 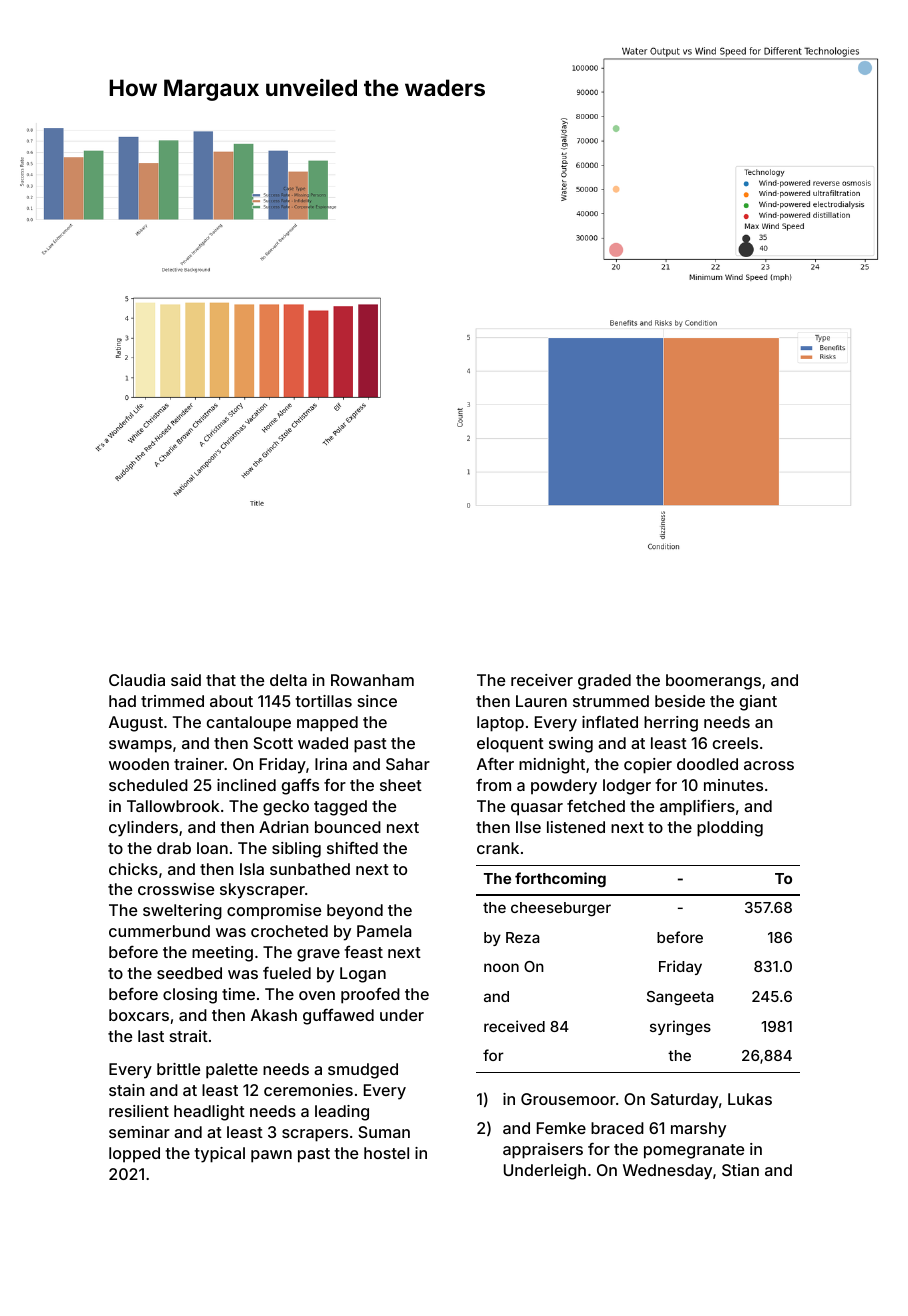 I want to click on since, so click(x=377, y=701).
